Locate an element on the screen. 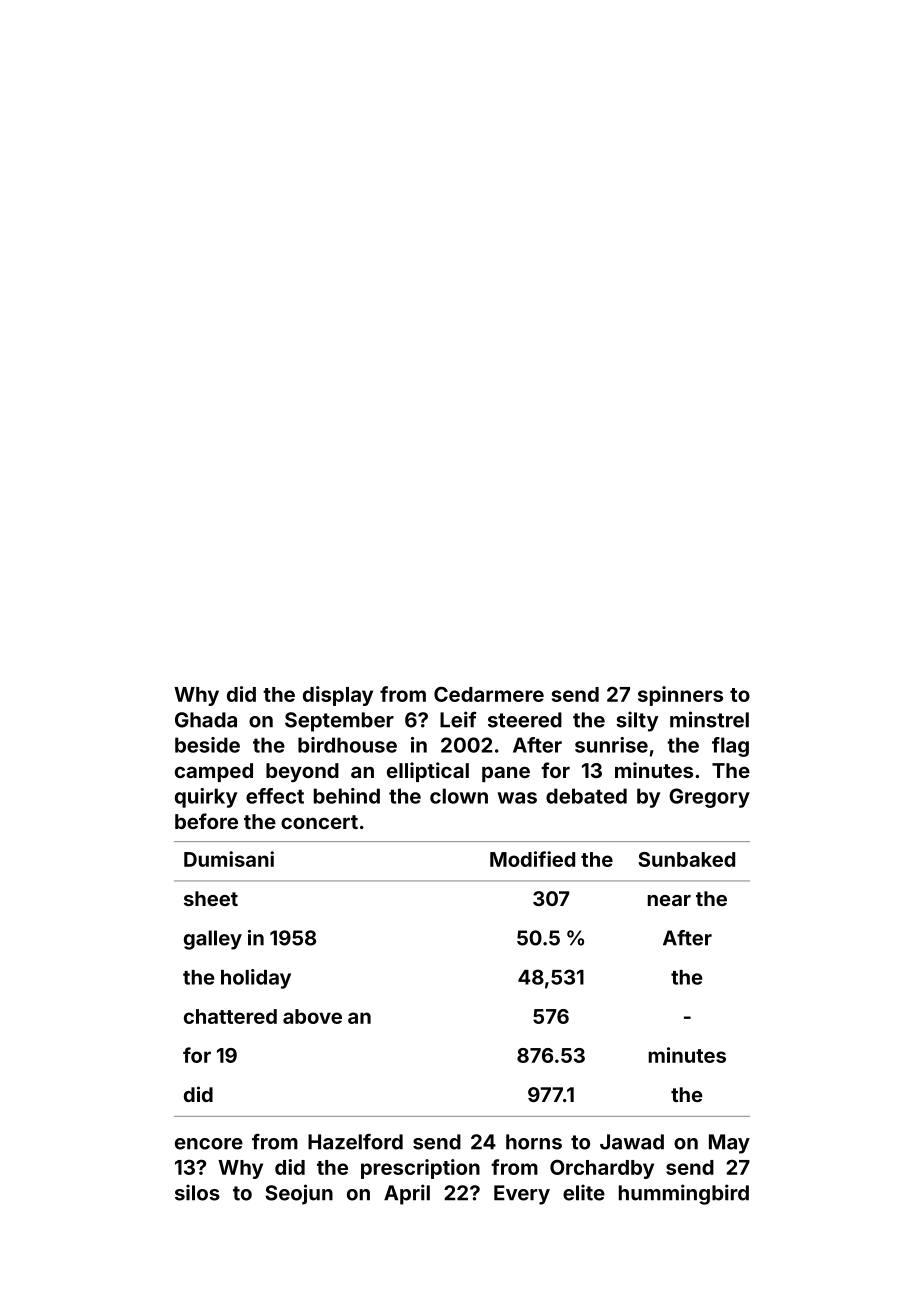 This screenshot has height=1311, width=924. Ghada is located at coordinates (206, 720).
